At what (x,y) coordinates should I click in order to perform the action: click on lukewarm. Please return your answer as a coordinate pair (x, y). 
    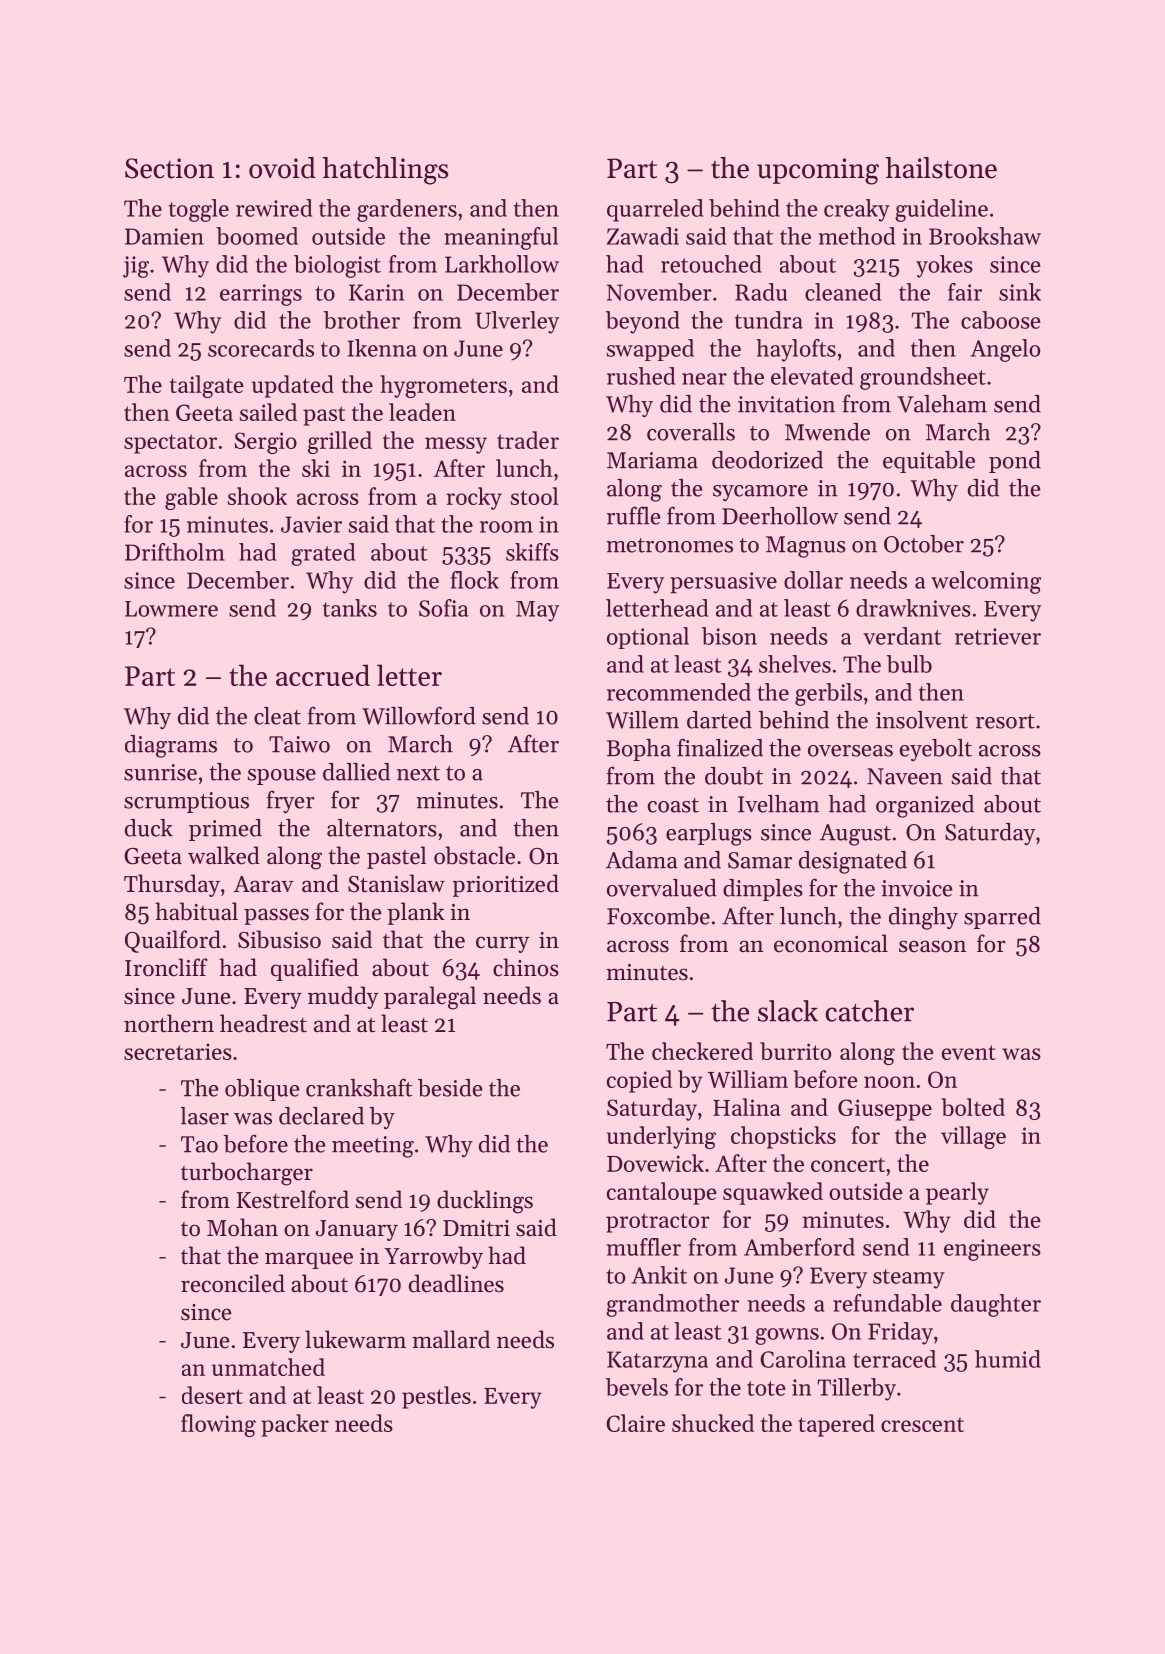
    Looking at the image, I should click on (355, 1339).
